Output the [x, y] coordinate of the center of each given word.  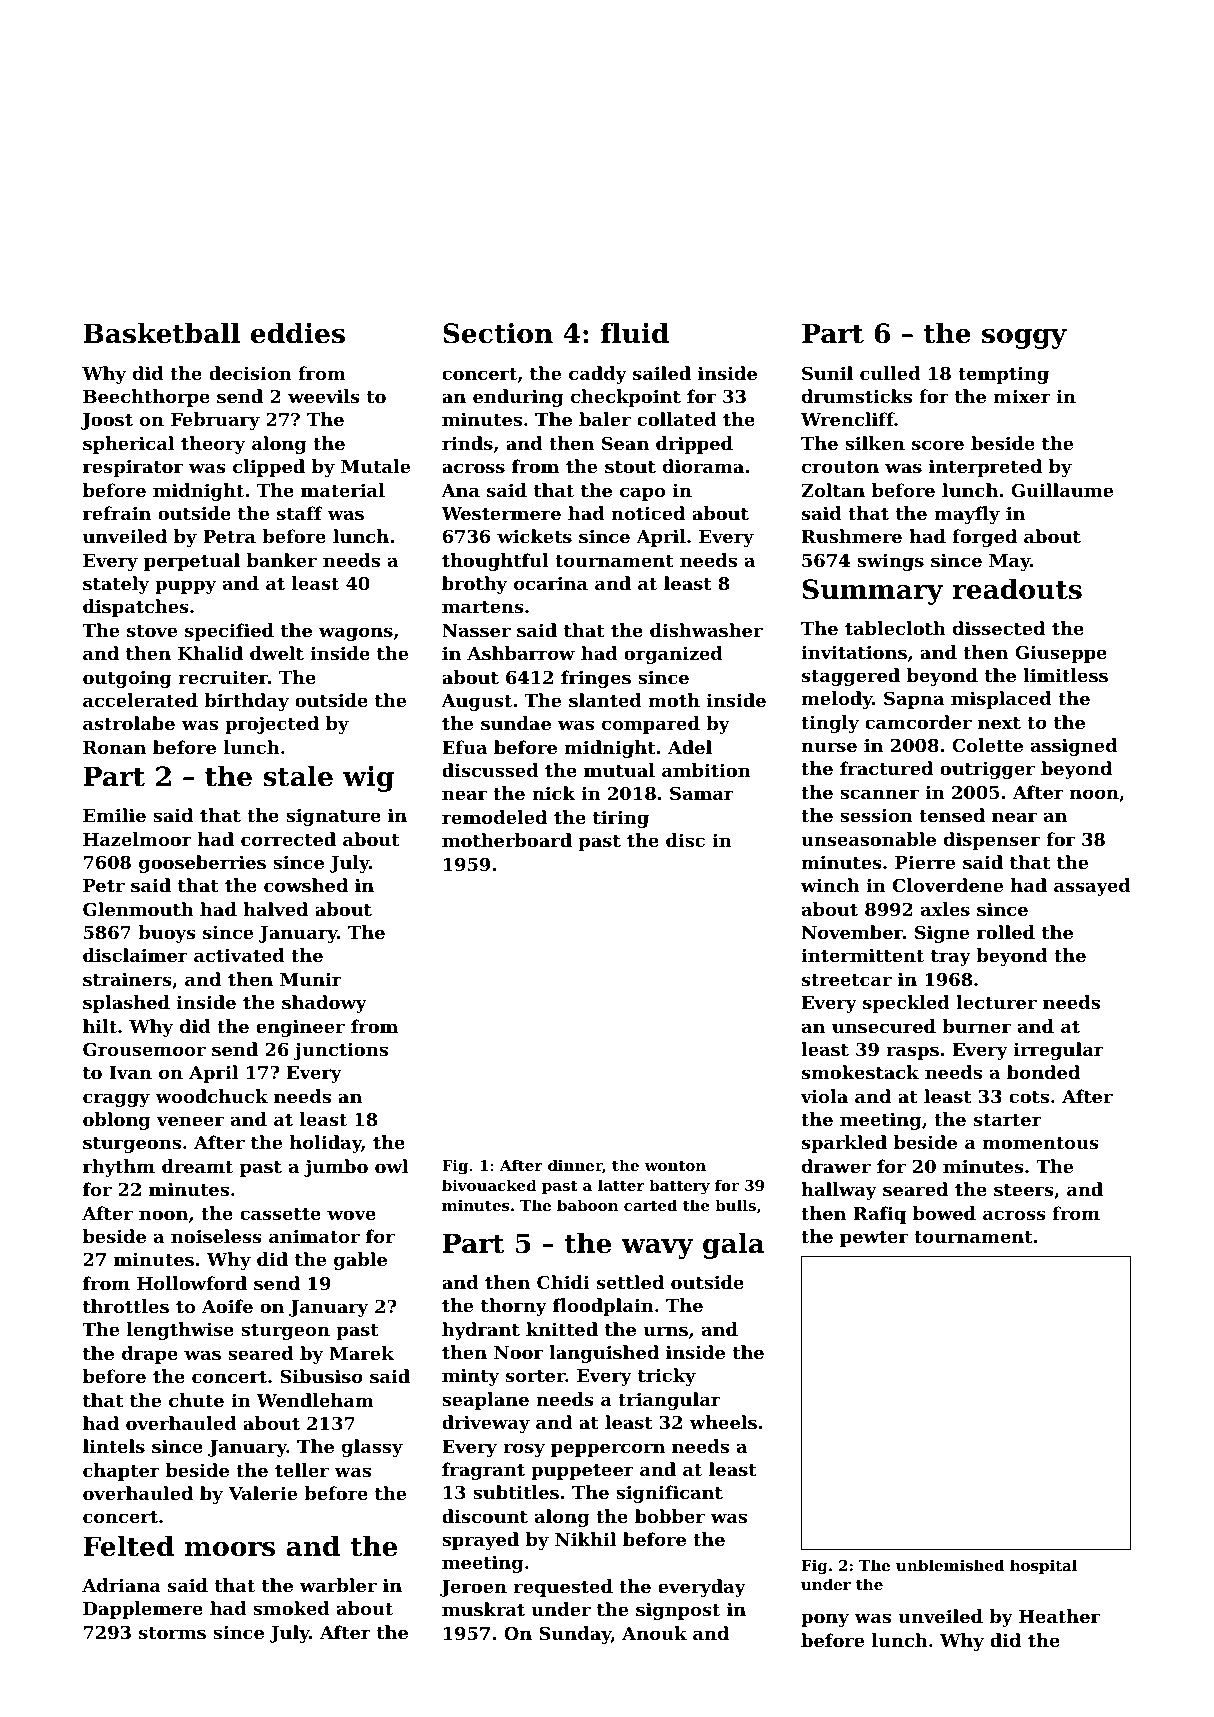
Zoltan [833, 490]
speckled [906, 1004]
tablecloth [895, 628]
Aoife [227, 1306]
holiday [326, 1144]
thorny [514, 1307]
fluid [635, 333]
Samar [702, 793]
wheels [723, 1422]
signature [333, 817]
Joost [107, 421]
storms [172, 1633]
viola [824, 1096]
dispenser [992, 841]
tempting [1003, 375]
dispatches [136, 608]
